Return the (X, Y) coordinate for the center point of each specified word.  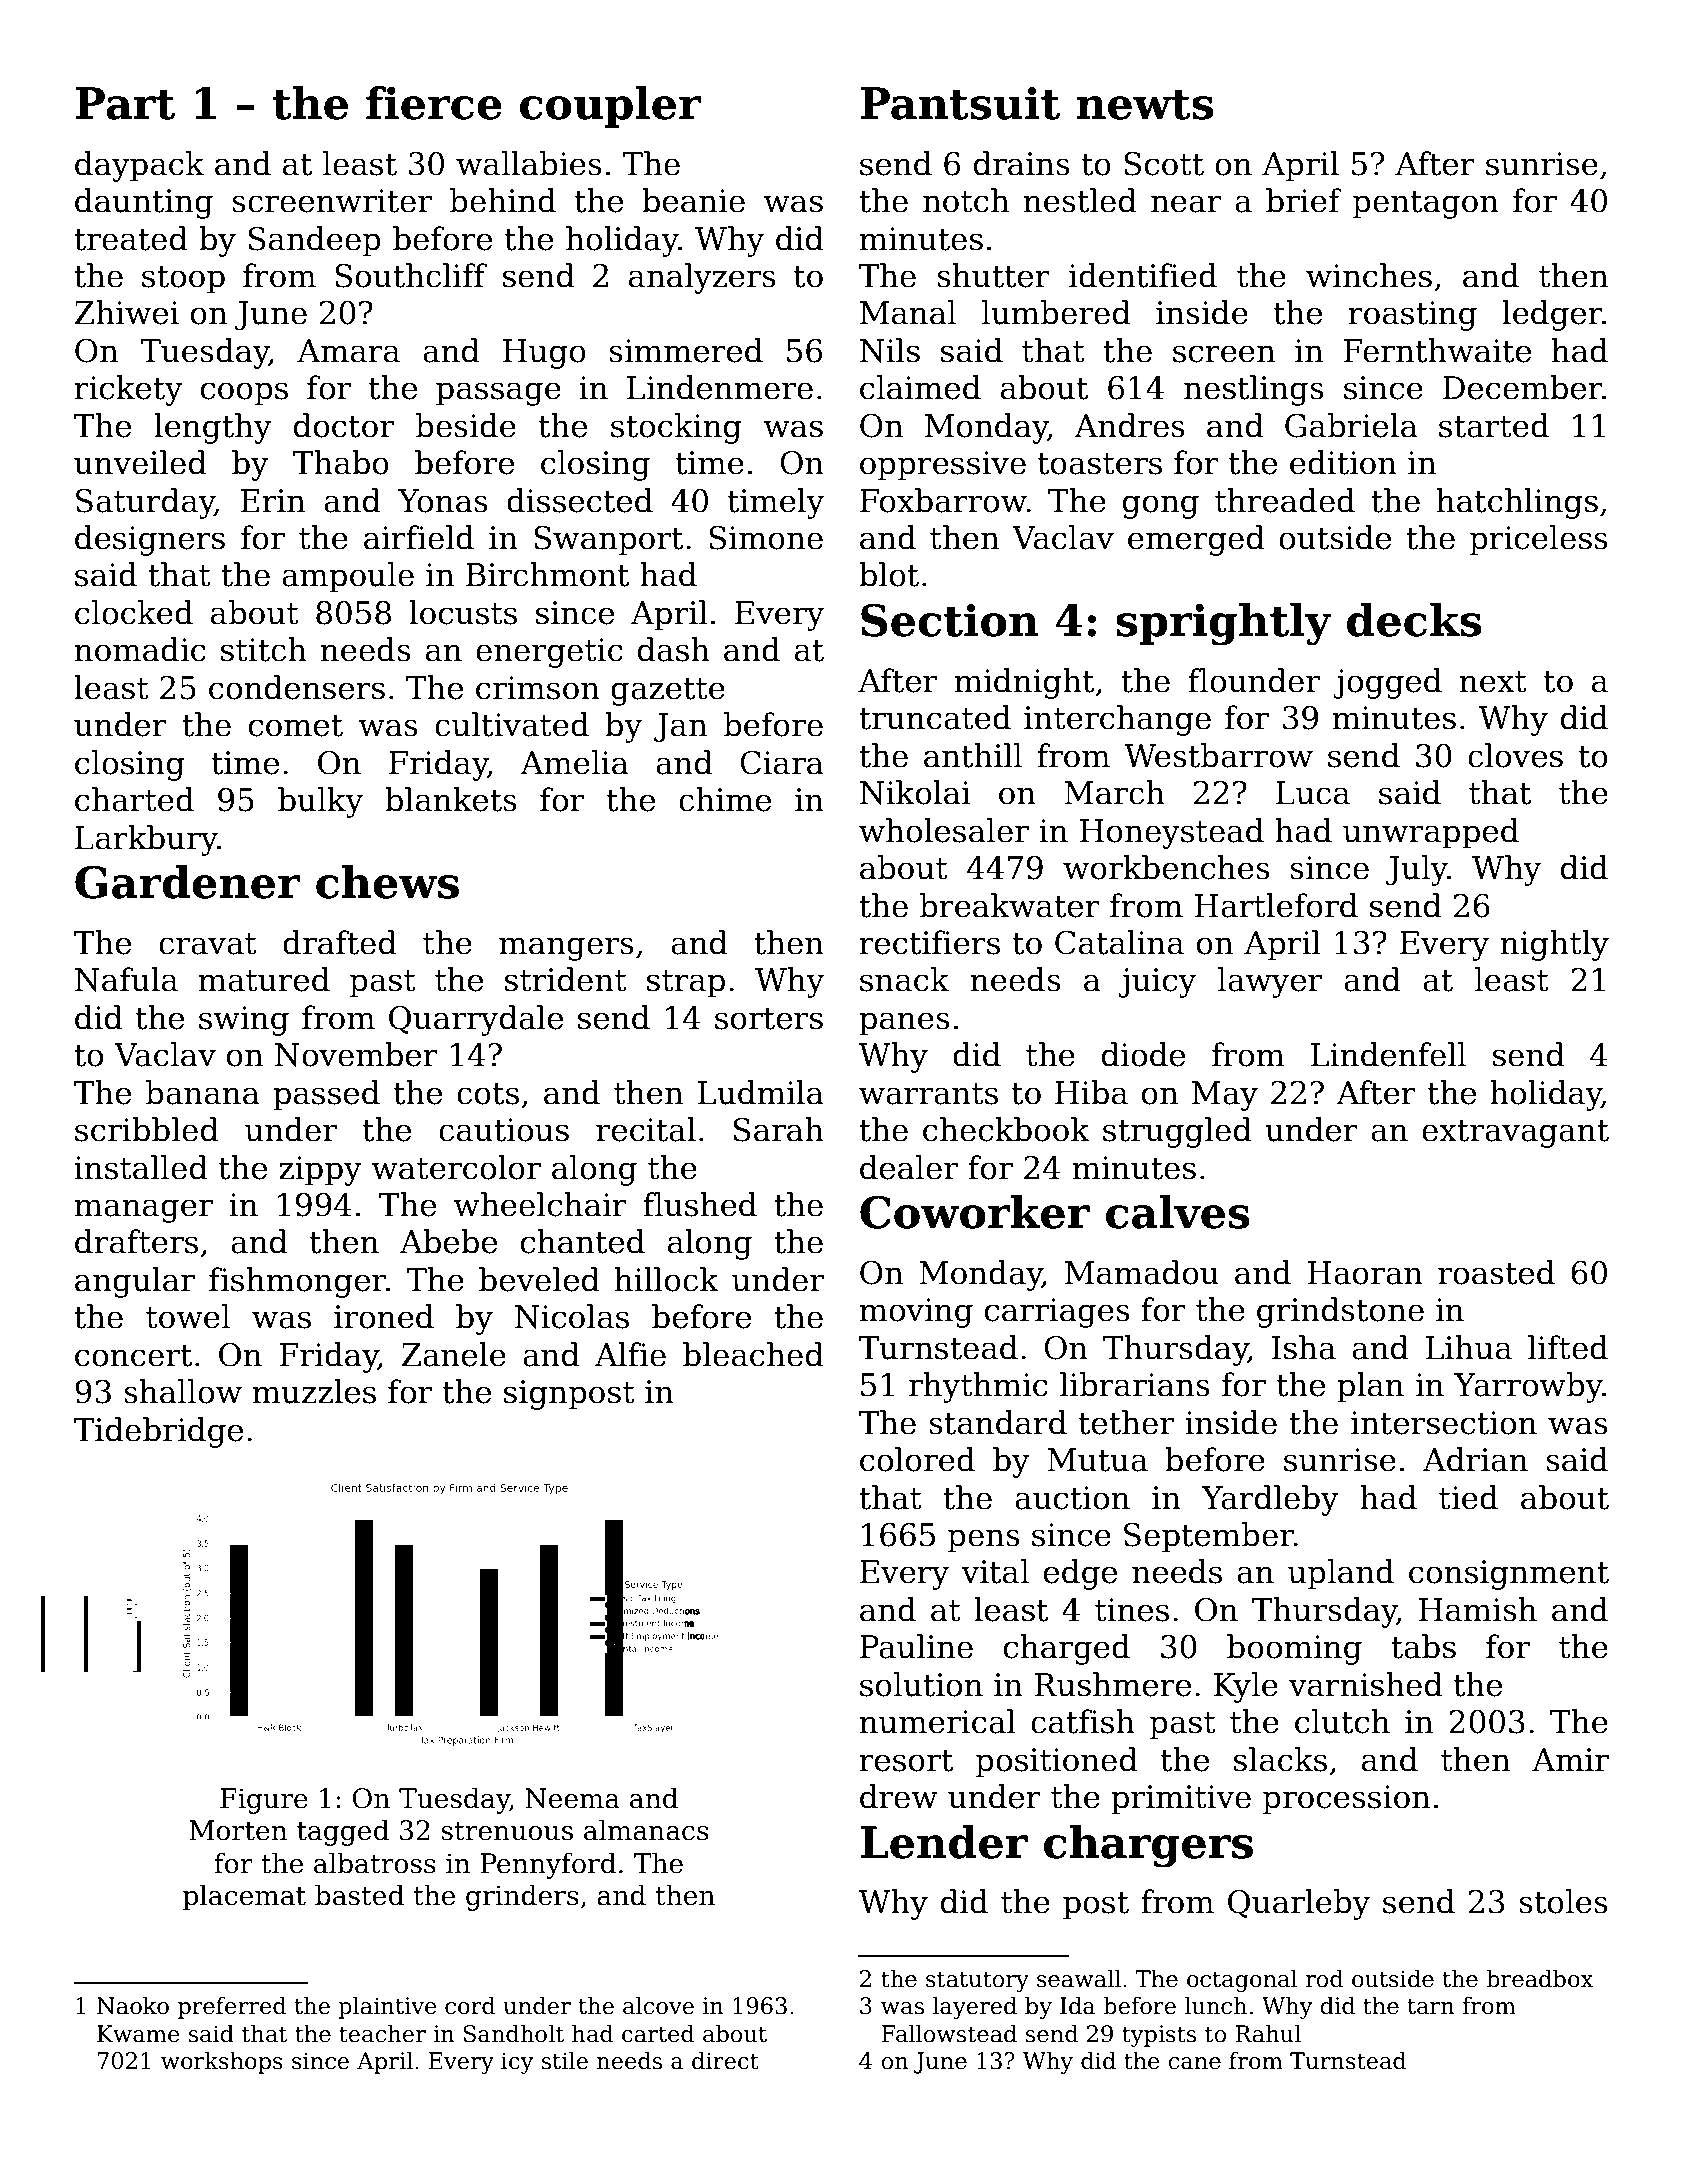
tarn (1431, 2007)
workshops (222, 2062)
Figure (264, 1801)
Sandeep (315, 241)
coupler (610, 107)
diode (1143, 1054)
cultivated (512, 724)
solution (921, 1684)
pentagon (1426, 205)
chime (725, 799)
